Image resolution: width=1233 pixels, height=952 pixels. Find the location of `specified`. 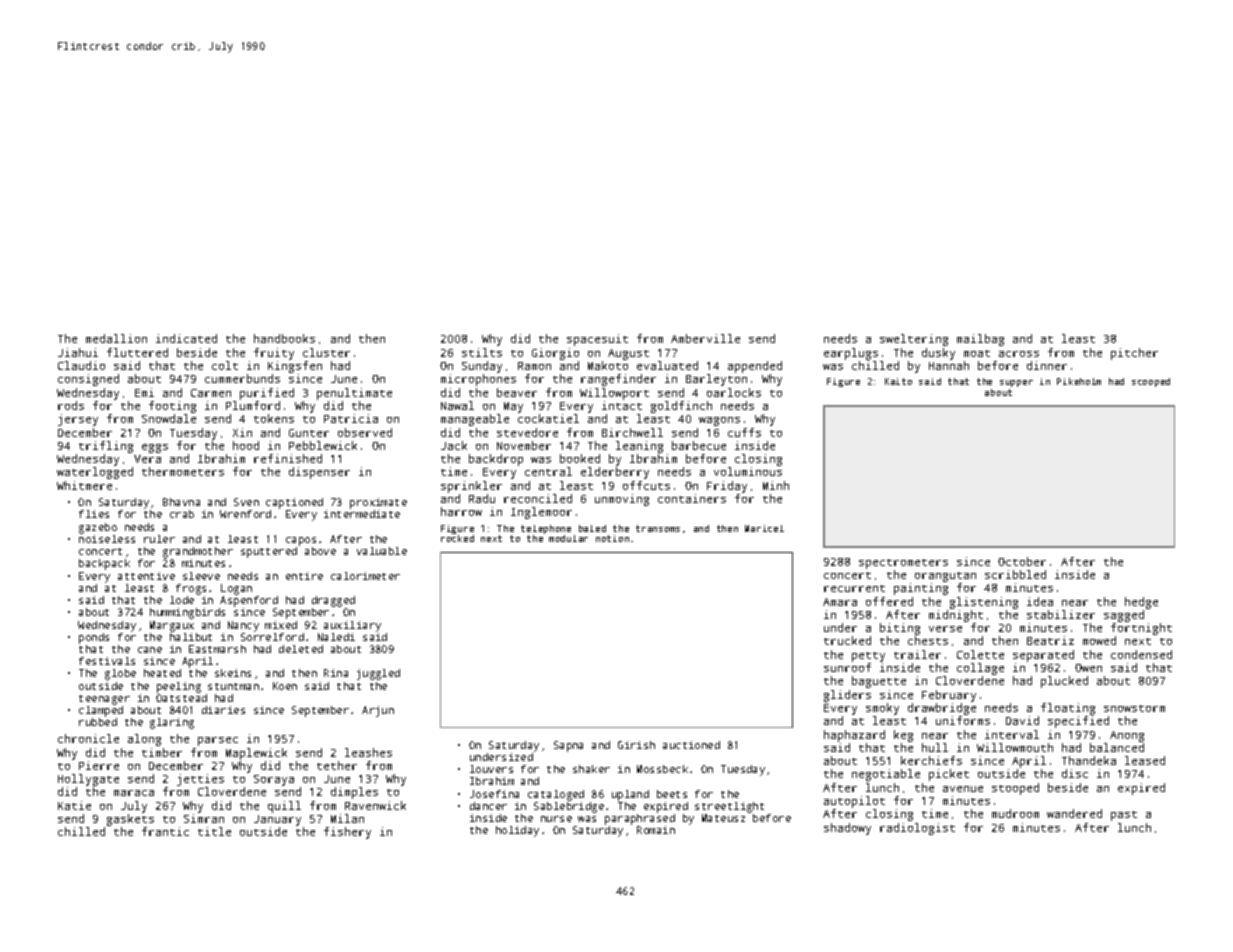

specified is located at coordinates (1078, 722).
